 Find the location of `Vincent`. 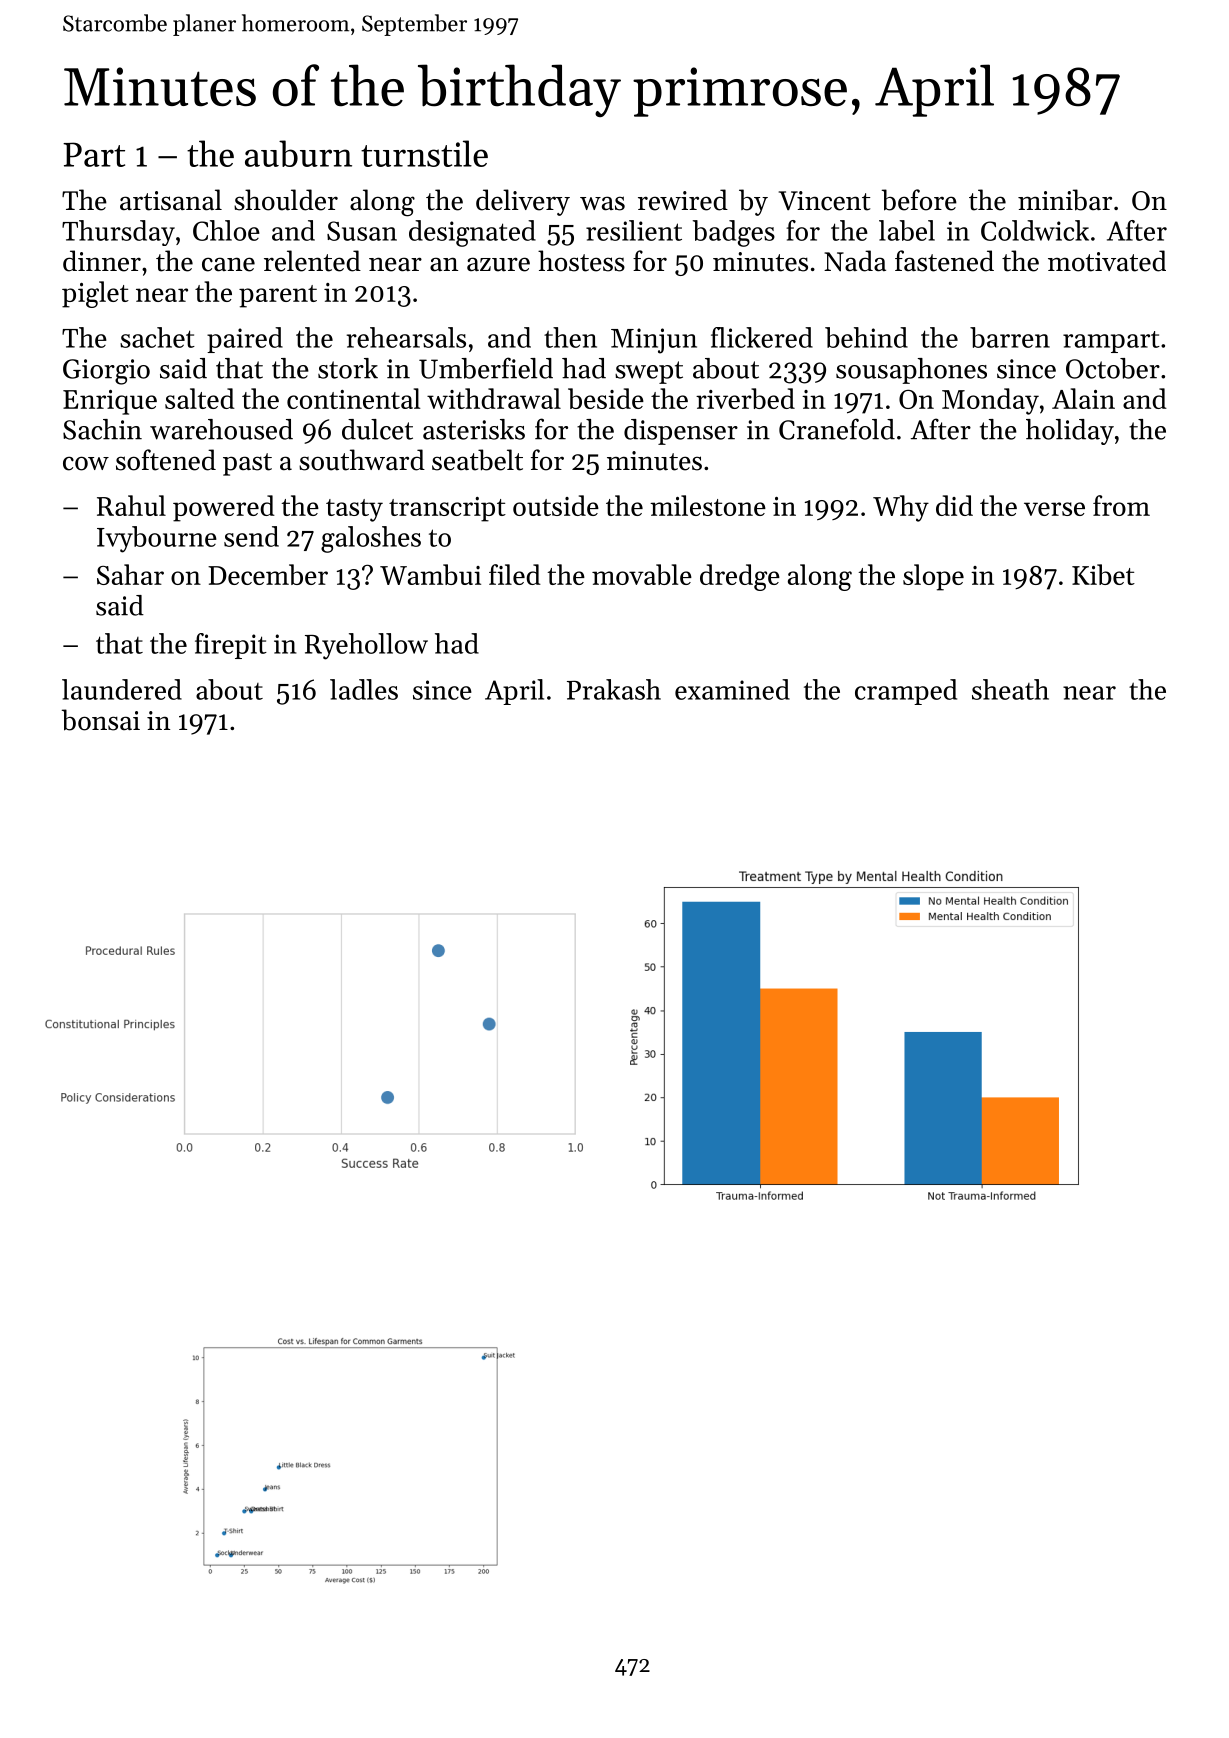

Vincent is located at coordinates (824, 201).
